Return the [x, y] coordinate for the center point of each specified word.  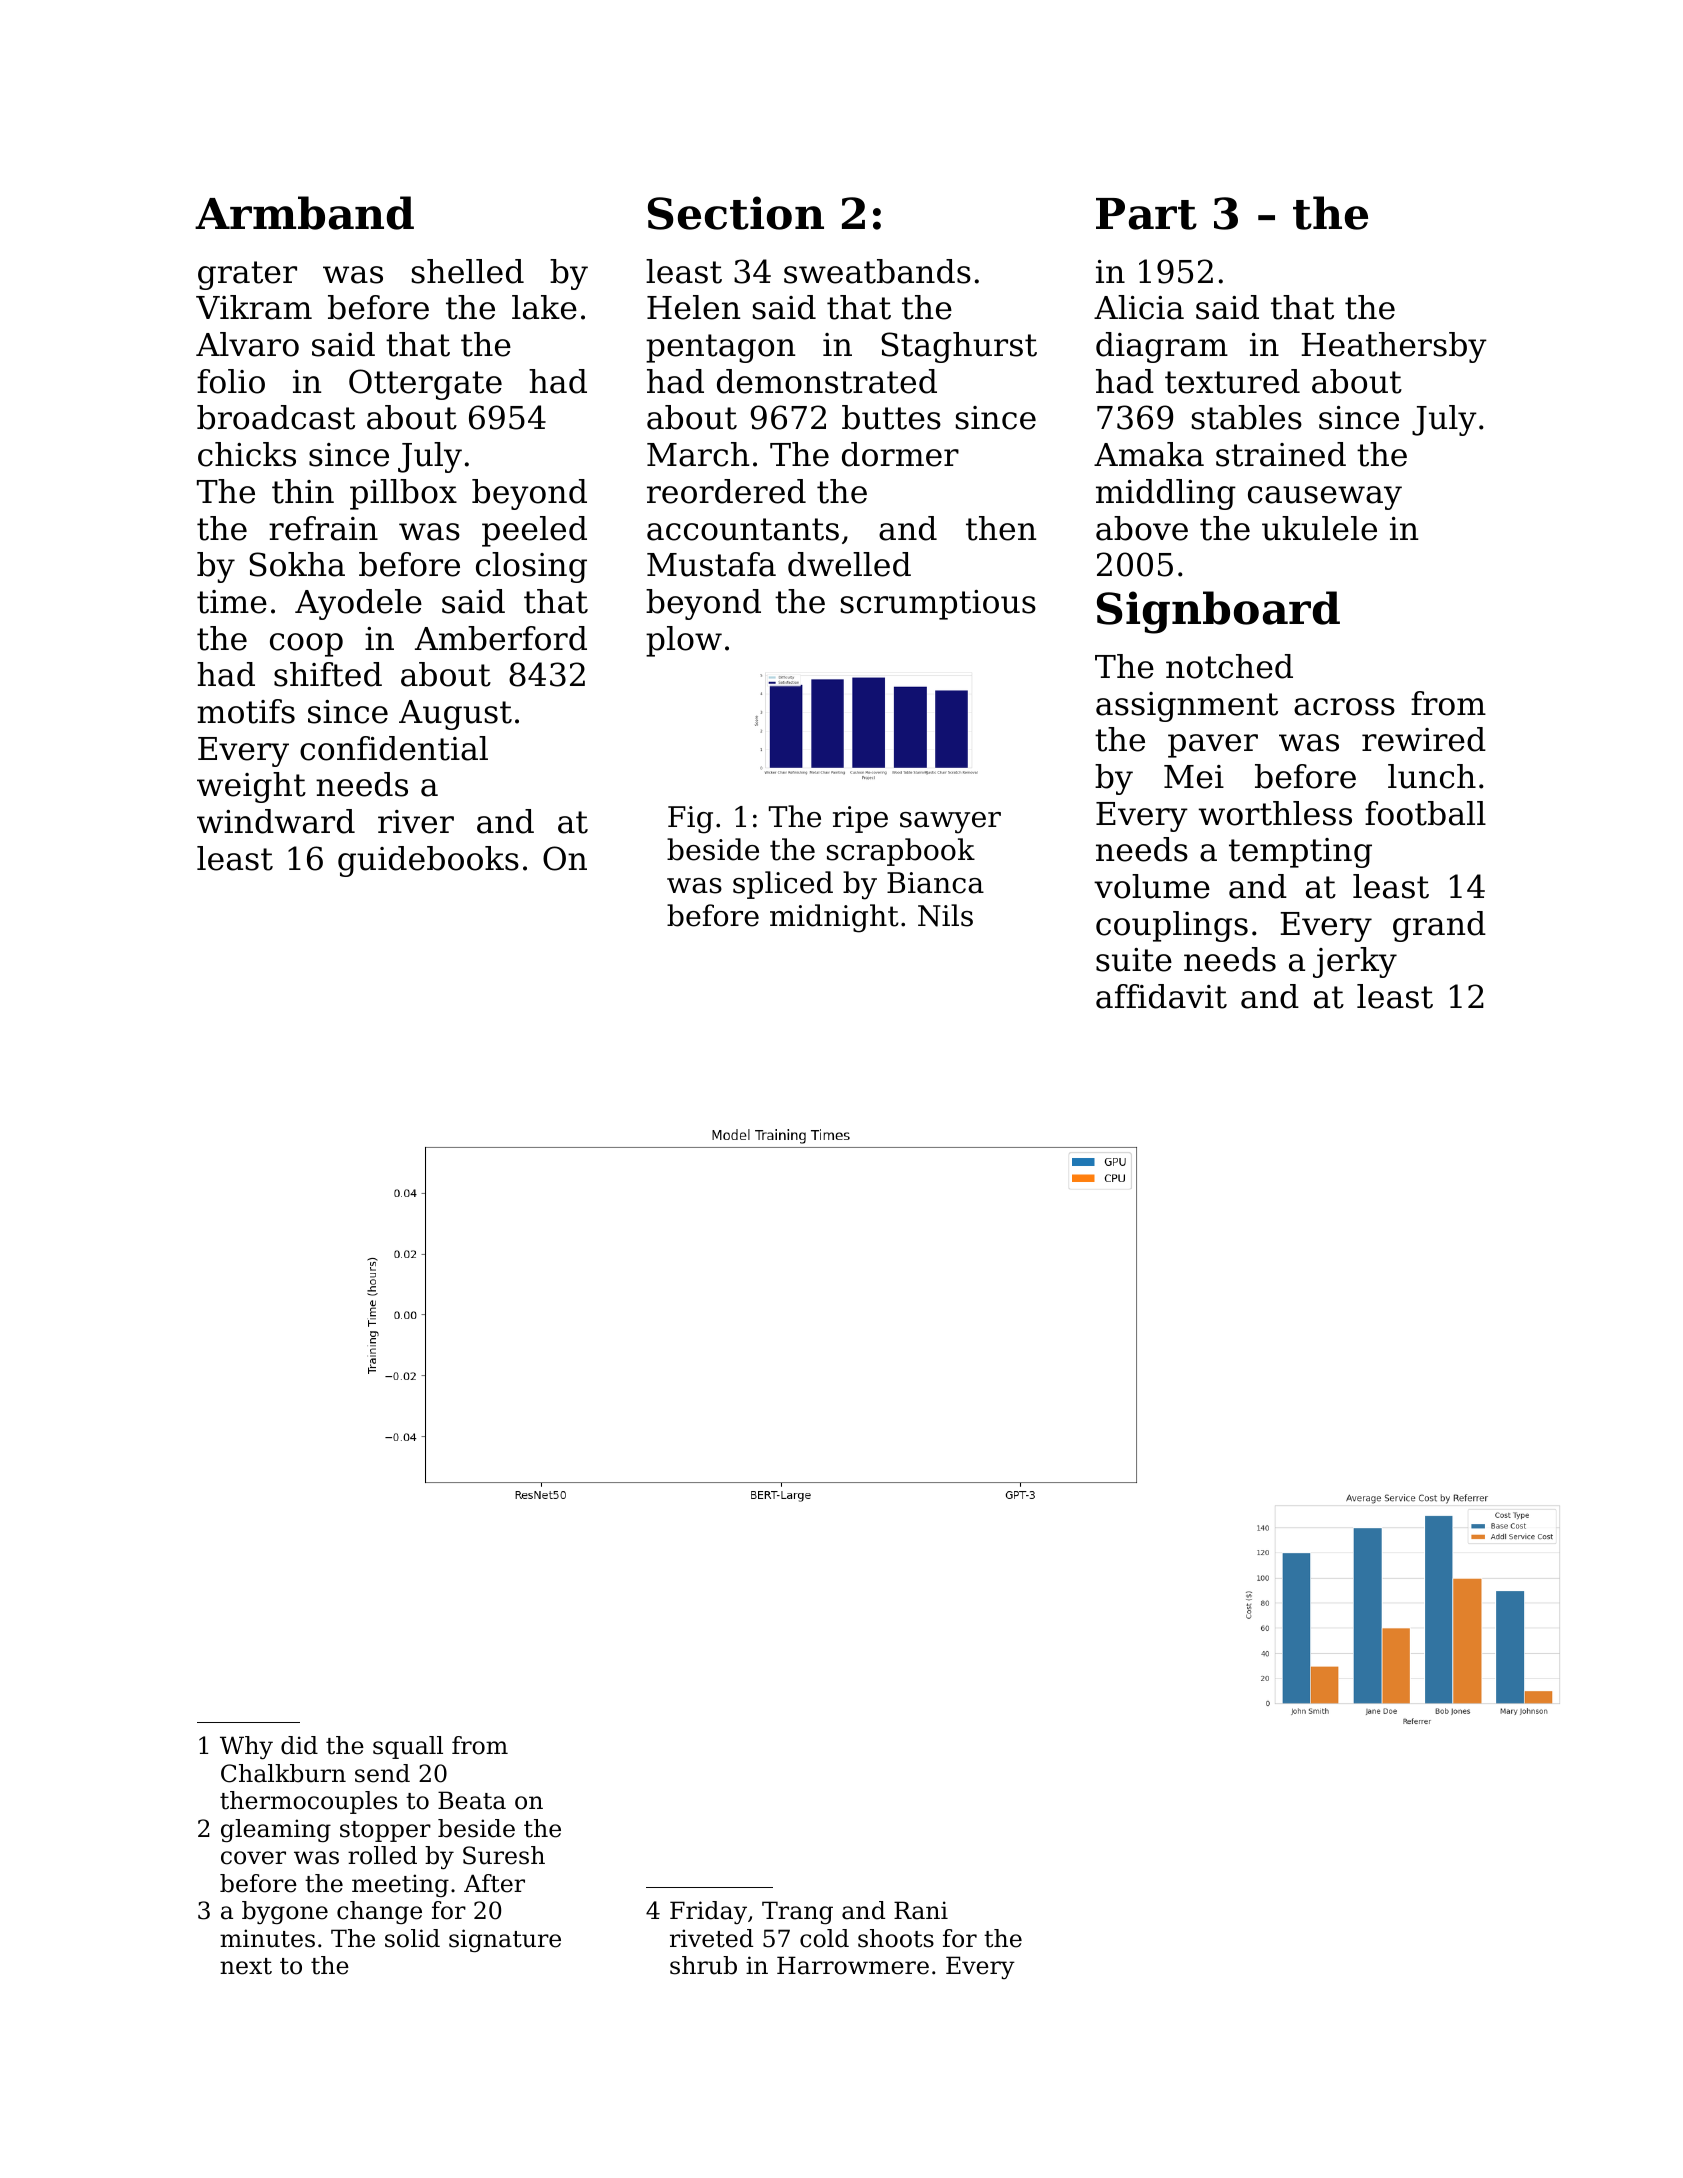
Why [246, 1747]
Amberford [501, 638]
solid [412, 1938]
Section [736, 213]
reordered [726, 491]
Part [1146, 214]
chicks [247, 454]
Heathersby [1394, 347]
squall [408, 1747]
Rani [921, 1910]
